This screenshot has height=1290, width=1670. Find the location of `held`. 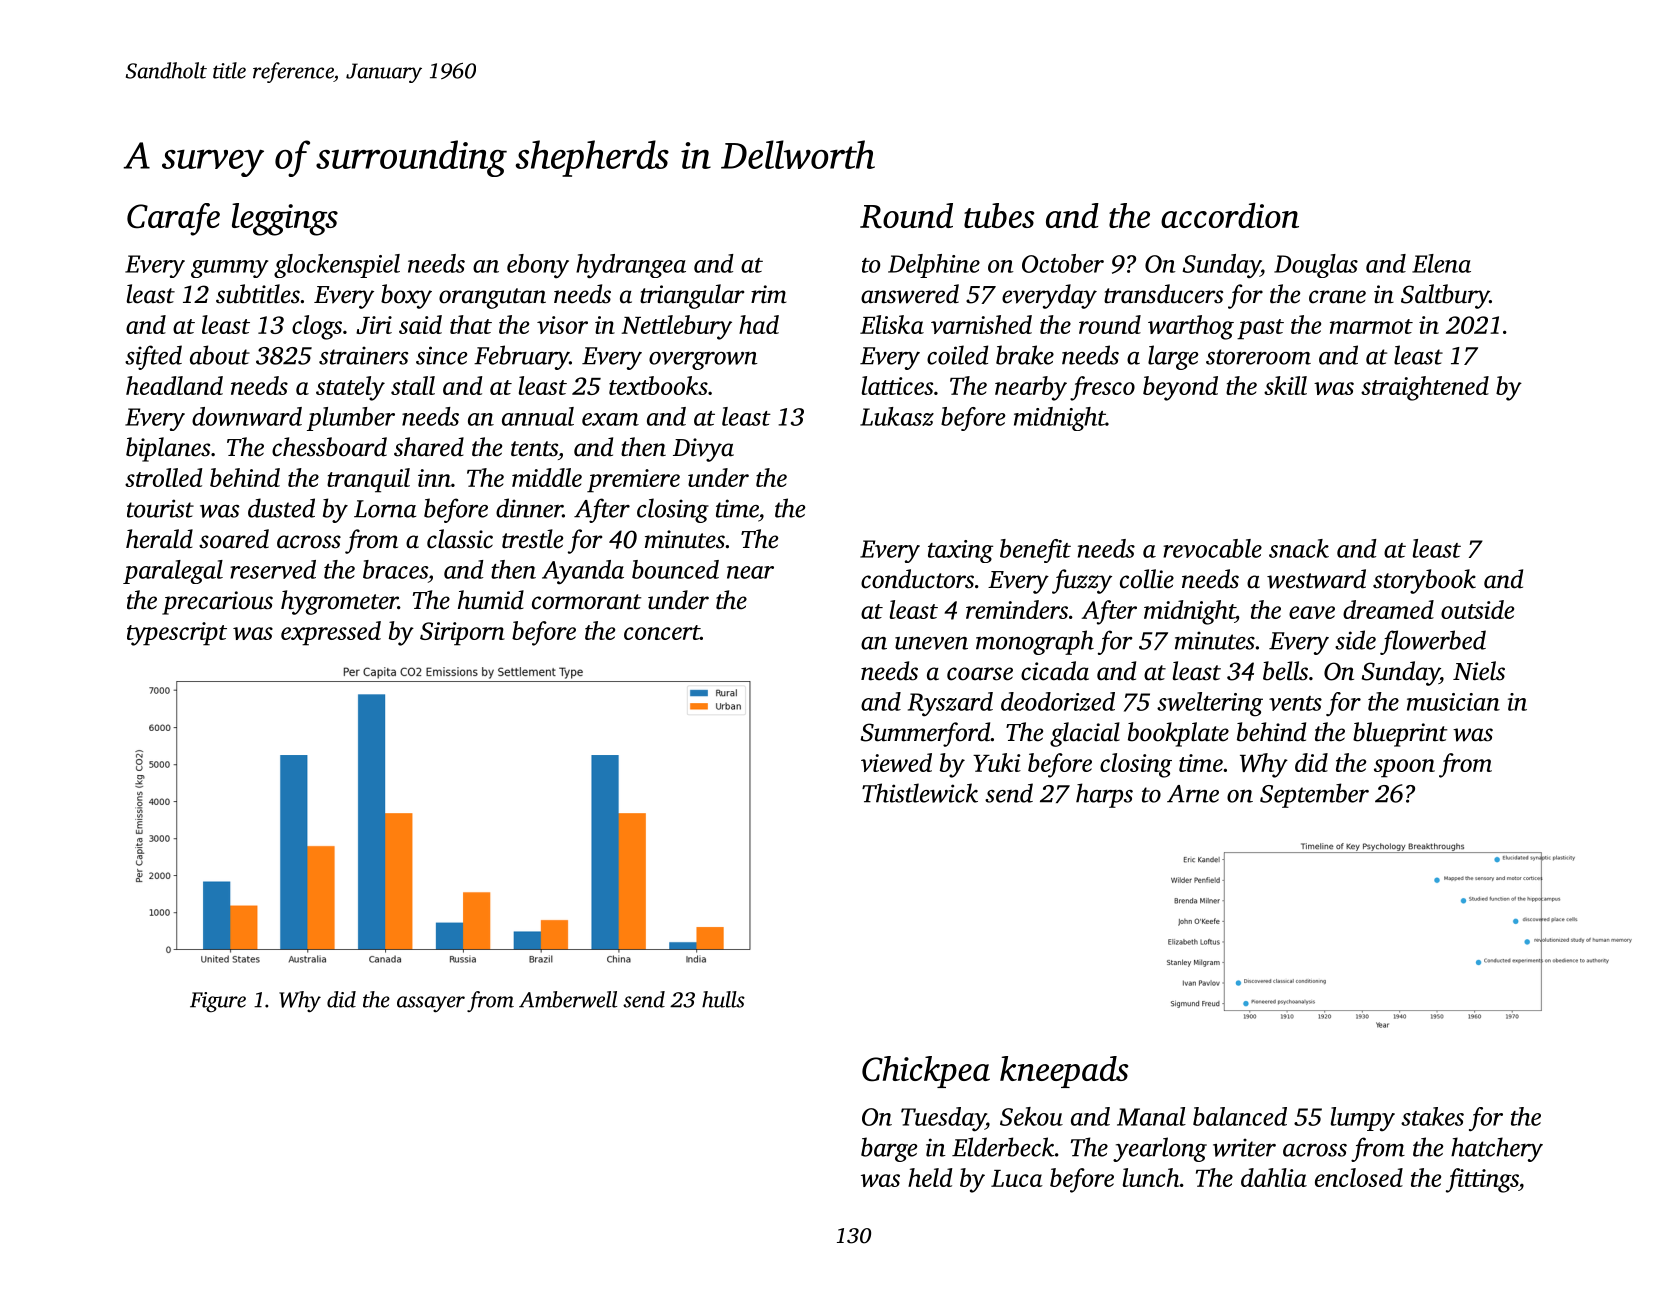

held is located at coordinates (930, 1177).
